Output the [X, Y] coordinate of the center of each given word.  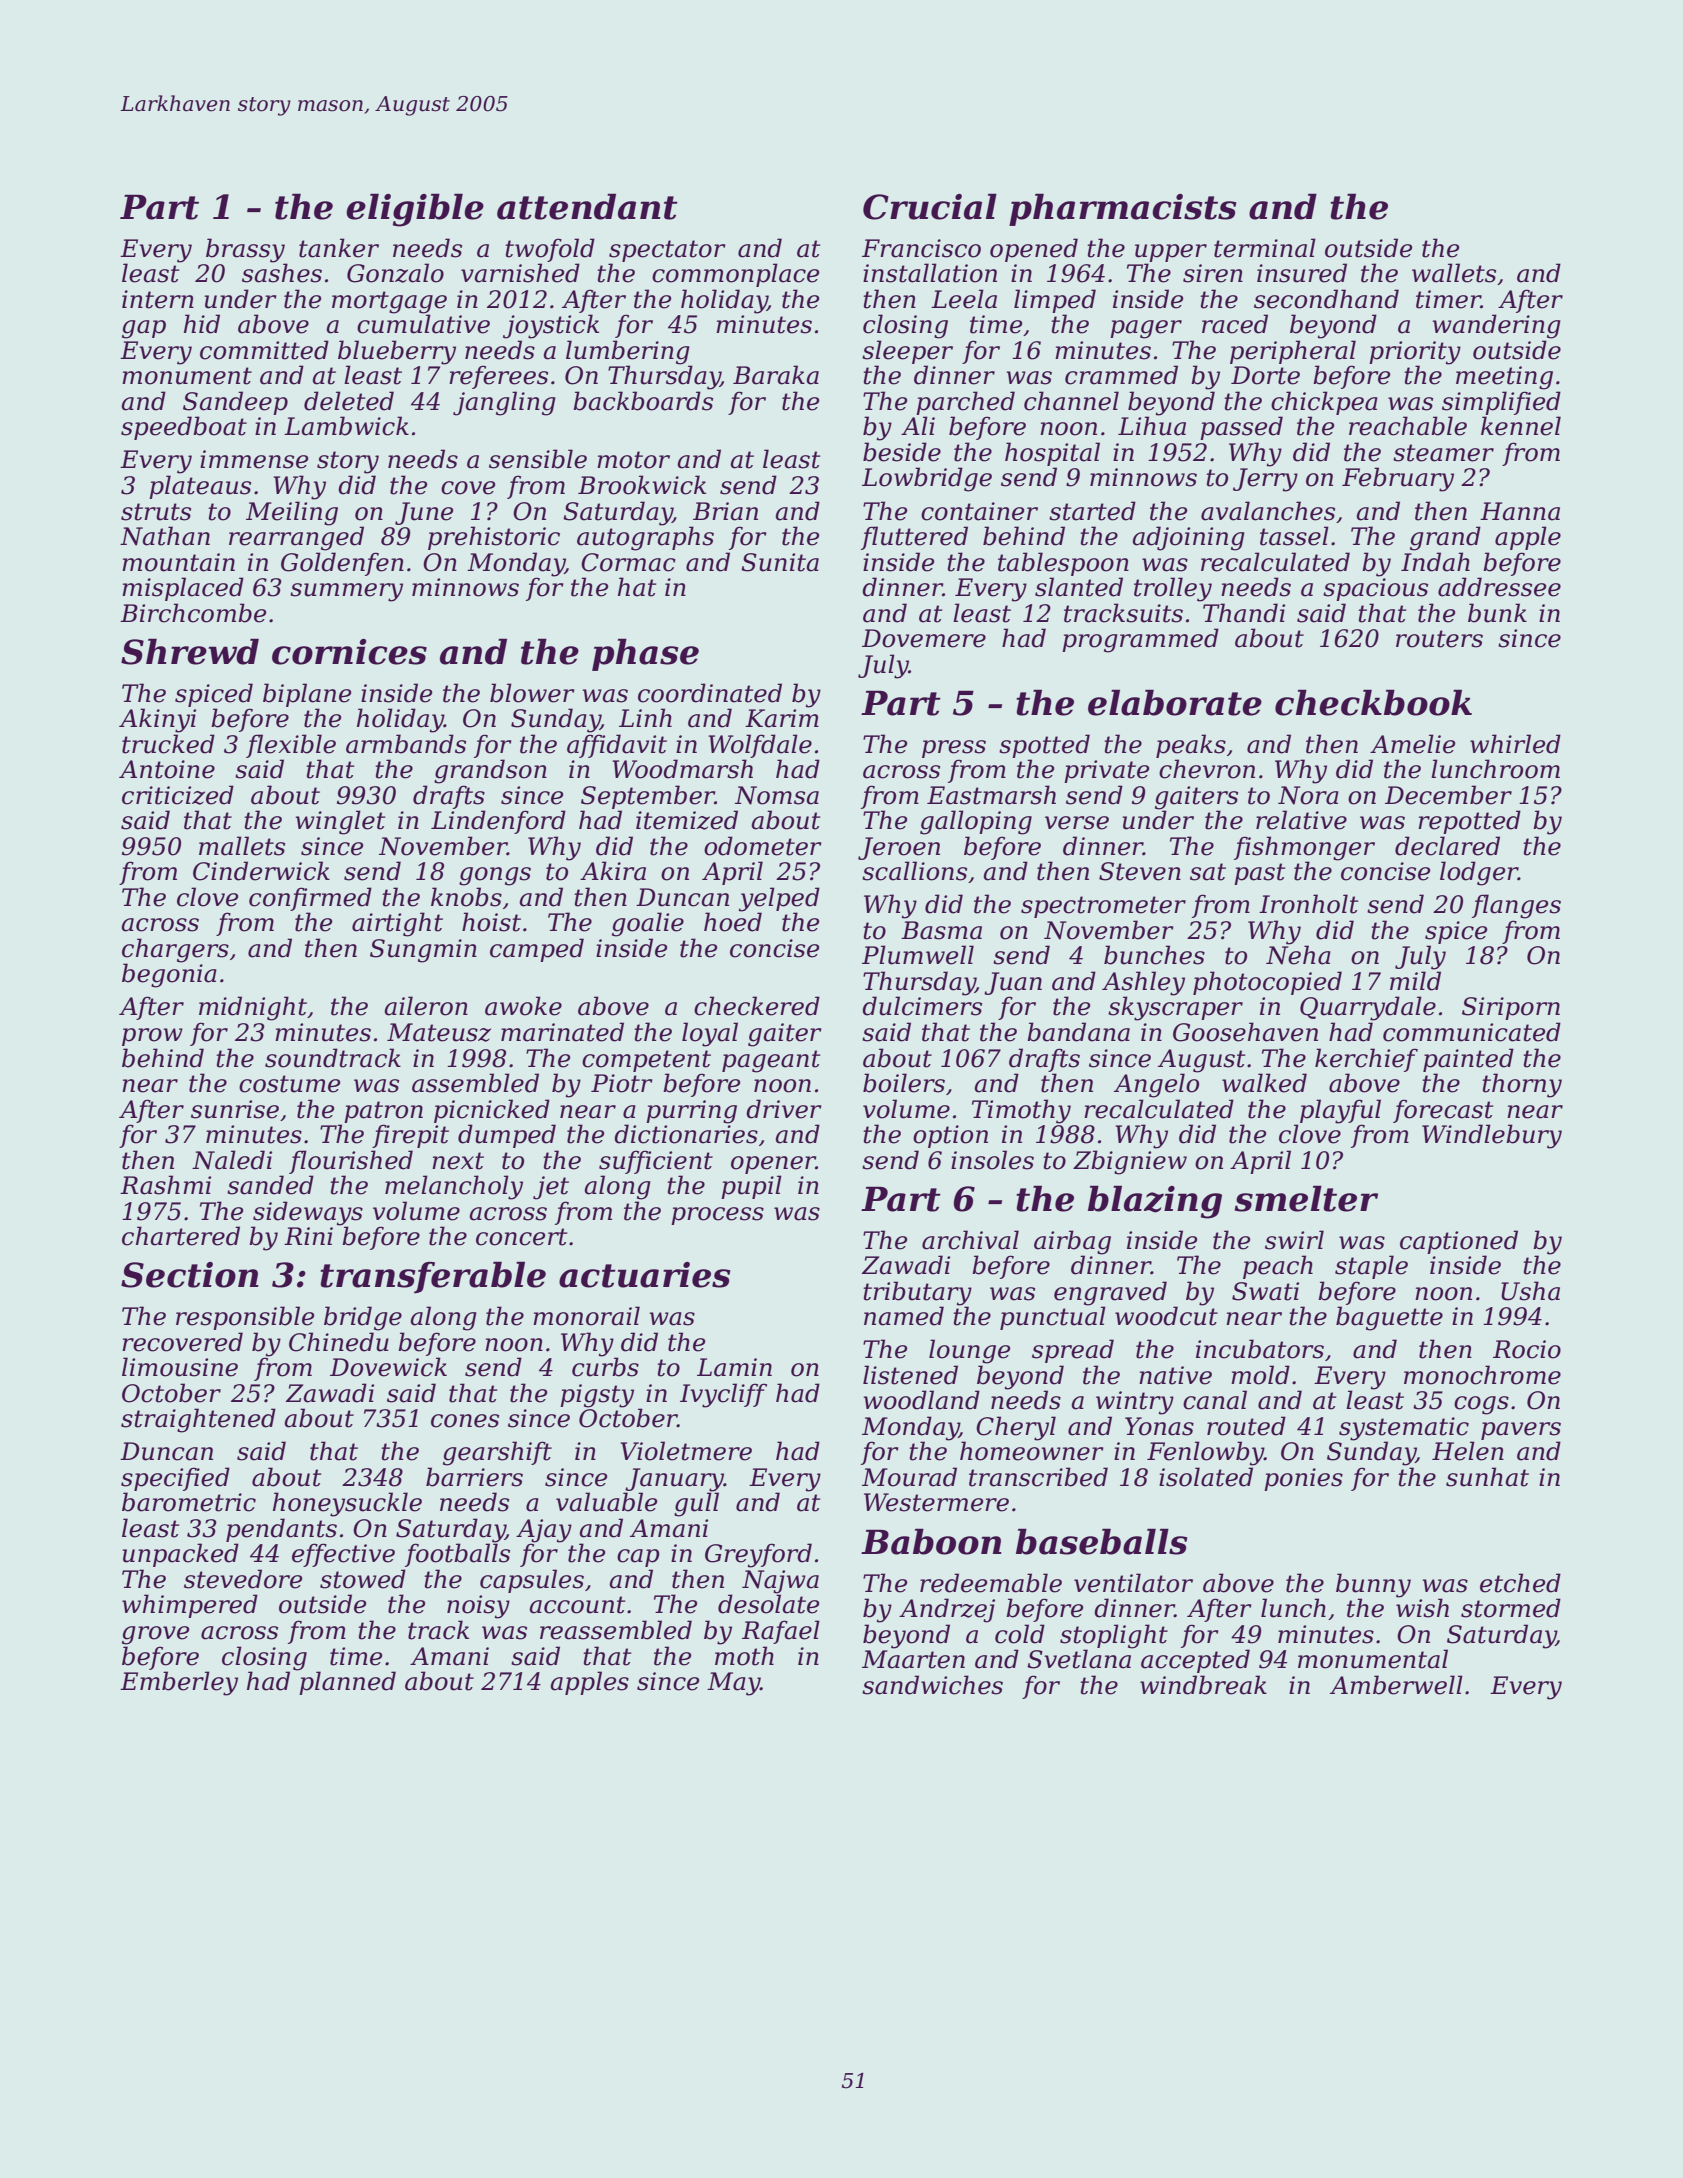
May [733, 1684]
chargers [175, 950]
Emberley [179, 1683]
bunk [1497, 613]
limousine [180, 1367]
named [904, 1316]
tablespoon [1063, 564]
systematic [1404, 1429]
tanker [339, 248]
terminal [1265, 248]
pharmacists [1123, 209]
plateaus [200, 487]
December [1448, 795]
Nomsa [777, 795]
